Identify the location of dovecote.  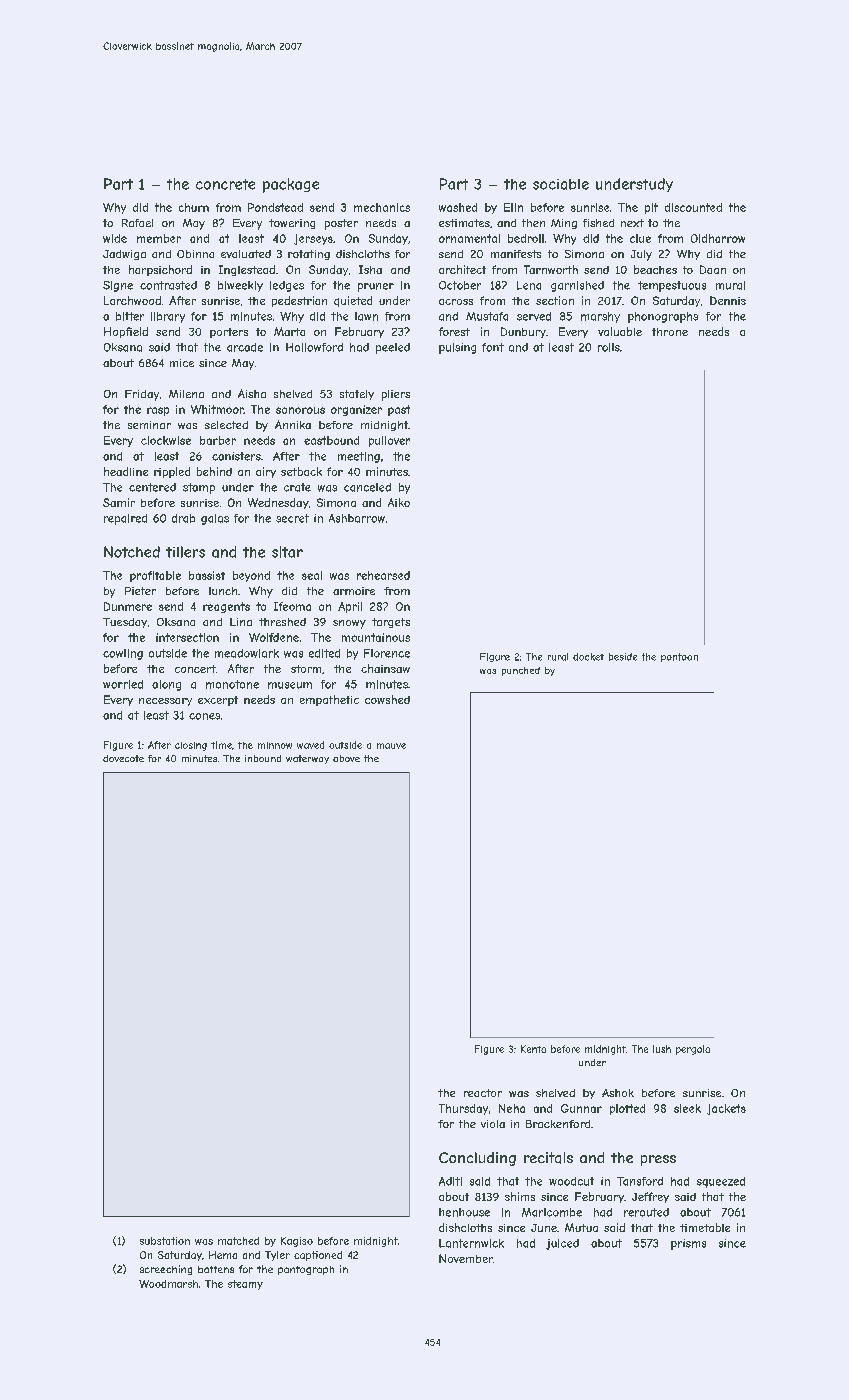
(123, 758).
